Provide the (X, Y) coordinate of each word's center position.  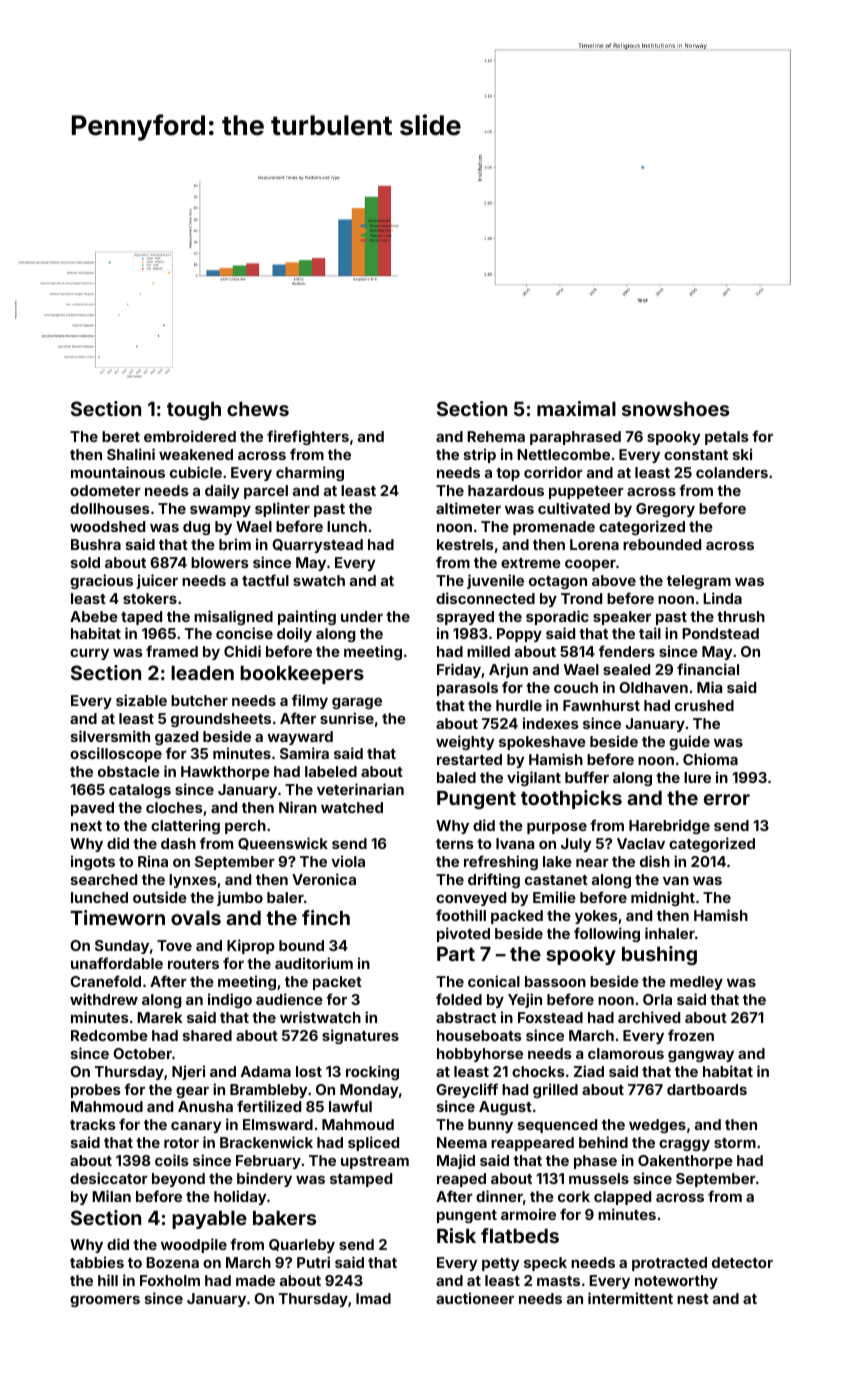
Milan (111, 1196)
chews (258, 409)
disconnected (485, 598)
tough (194, 411)
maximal (576, 408)
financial (708, 669)
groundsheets (221, 720)
